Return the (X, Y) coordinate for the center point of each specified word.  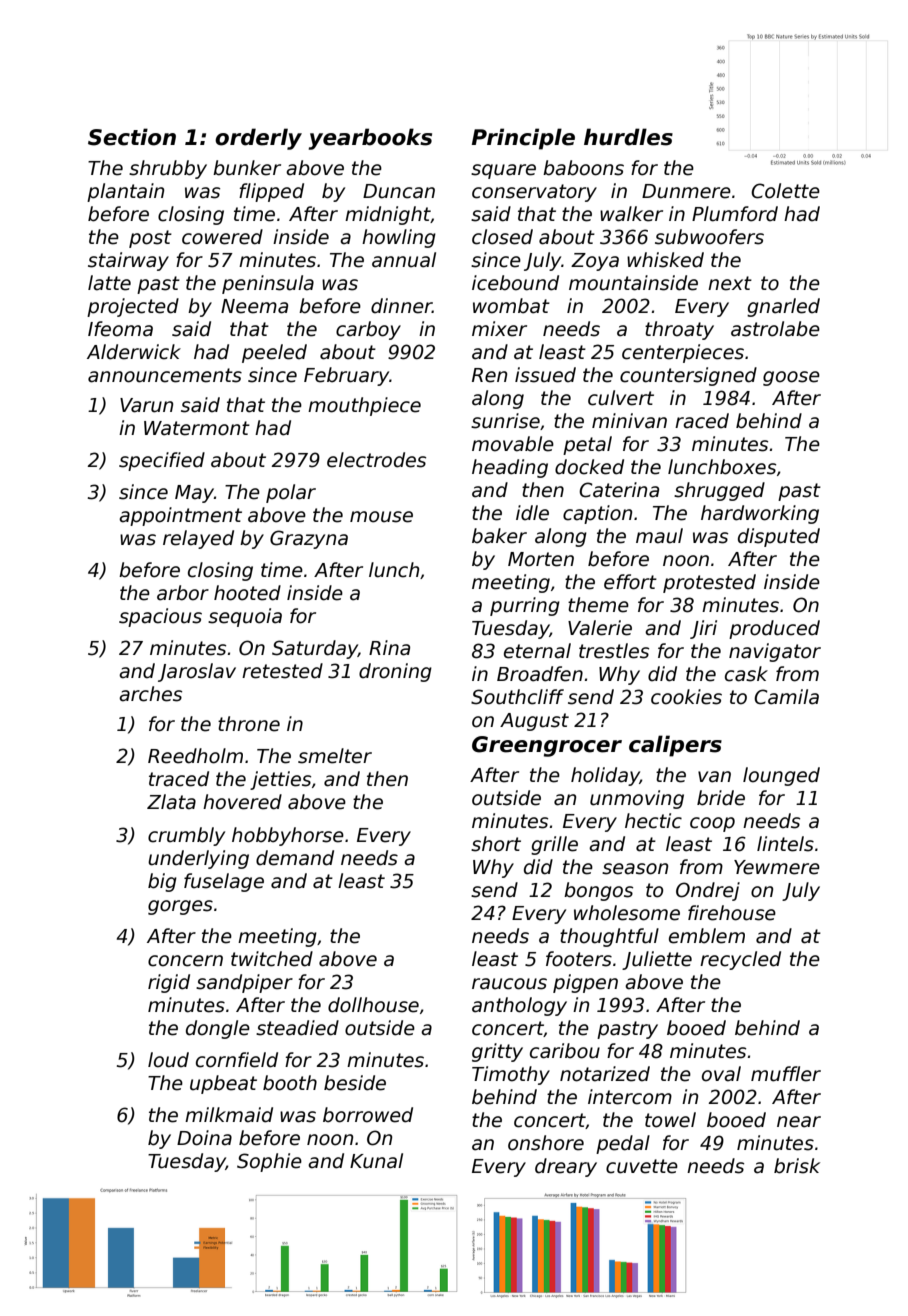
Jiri (703, 629)
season (635, 869)
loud (168, 1060)
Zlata (171, 802)
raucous (509, 984)
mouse (381, 517)
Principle (523, 139)
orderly (258, 139)
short (496, 844)
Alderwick (134, 352)
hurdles (628, 137)
